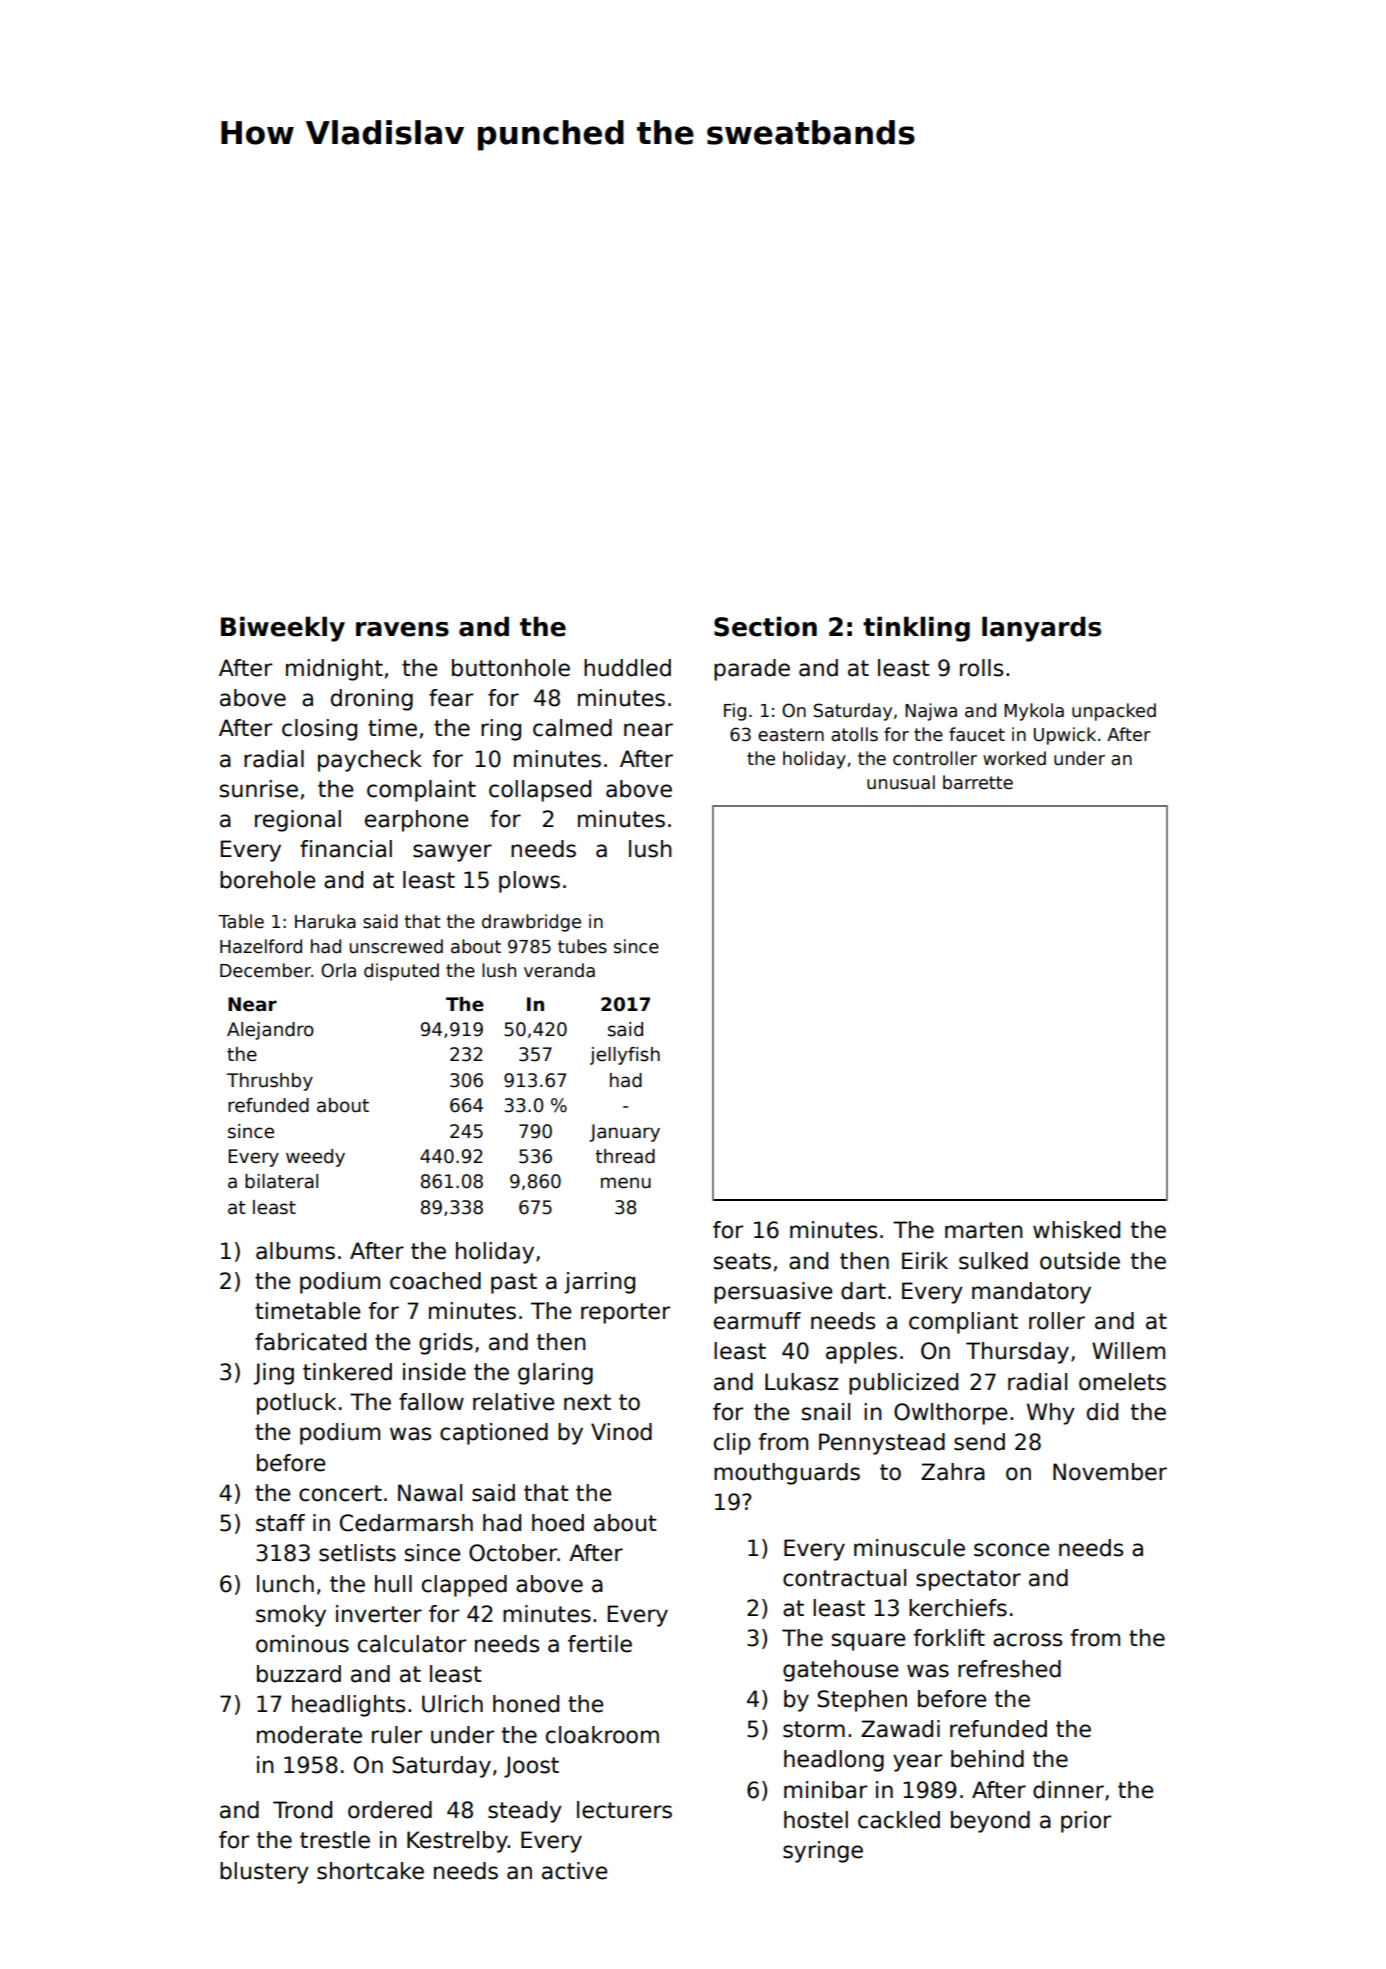 This screenshot has height=1969, width=1386. What do you see at coordinates (302, 1810) in the screenshot?
I see `Trond` at bounding box center [302, 1810].
